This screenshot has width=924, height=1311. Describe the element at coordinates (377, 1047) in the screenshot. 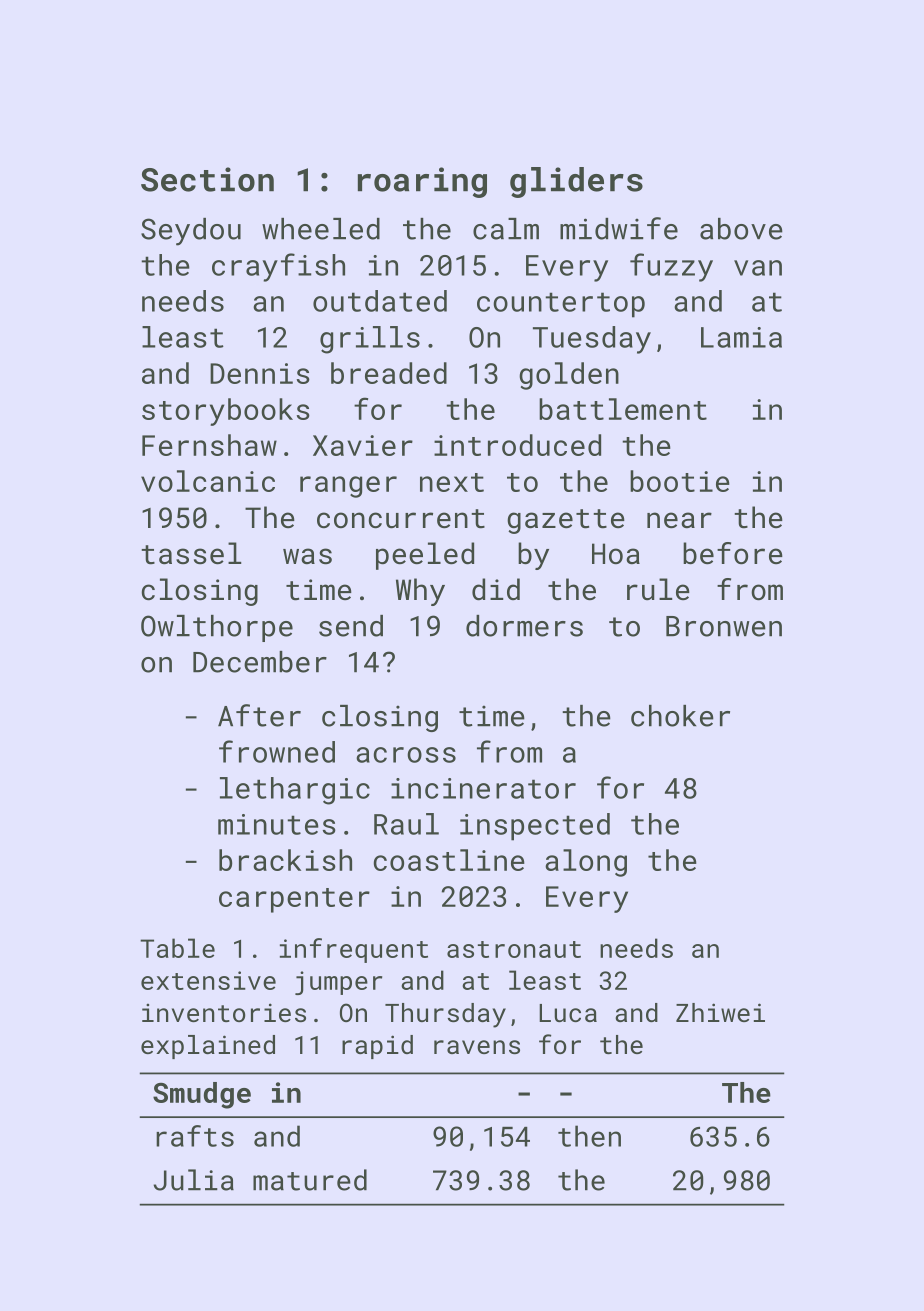

I see `rapid` at that location.
